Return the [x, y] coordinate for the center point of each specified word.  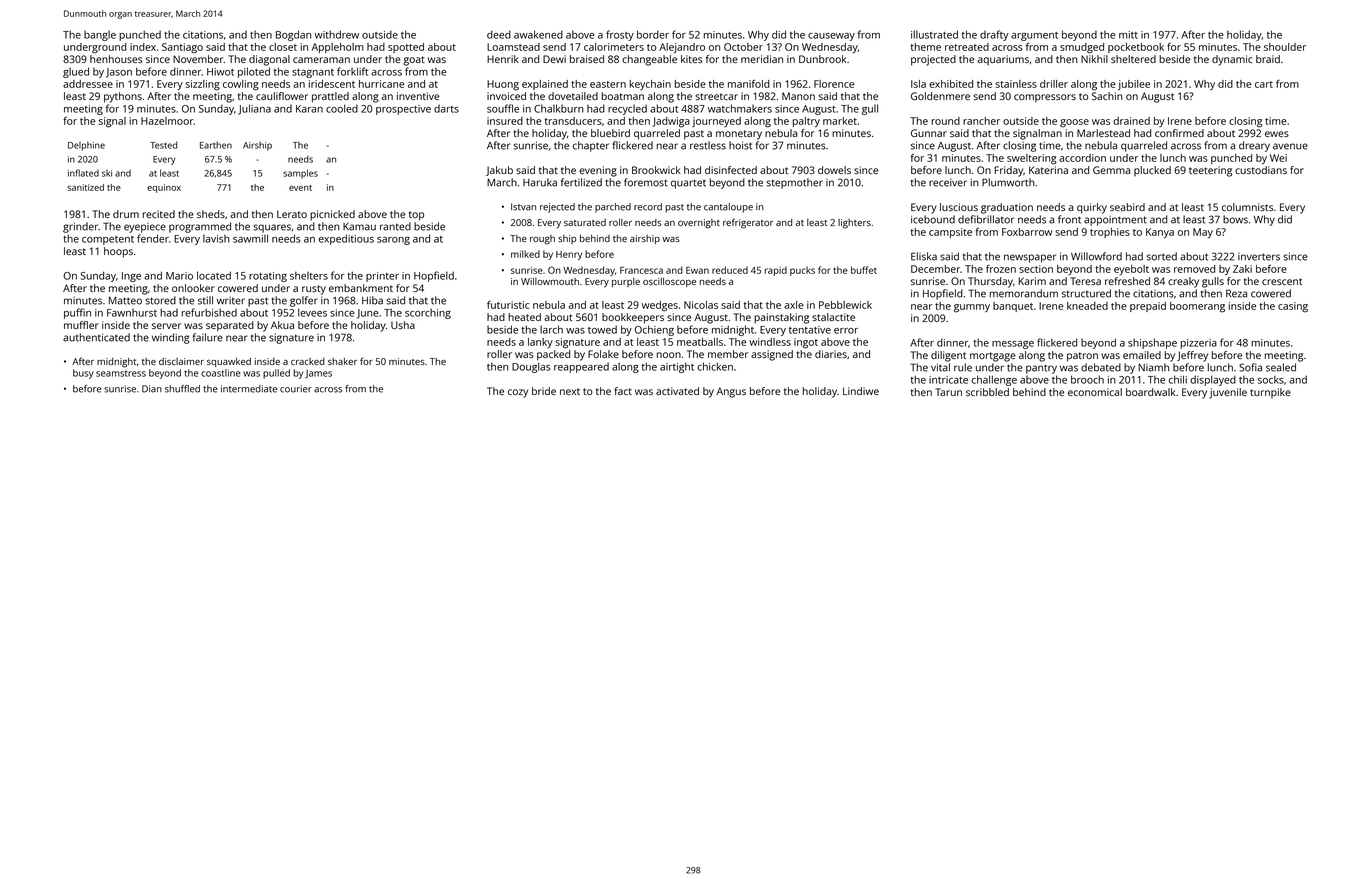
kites [692, 59]
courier [296, 389]
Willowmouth [550, 281]
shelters [309, 275]
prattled [330, 97]
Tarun [948, 392]
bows [1235, 219]
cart [1264, 84]
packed [553, 355]
